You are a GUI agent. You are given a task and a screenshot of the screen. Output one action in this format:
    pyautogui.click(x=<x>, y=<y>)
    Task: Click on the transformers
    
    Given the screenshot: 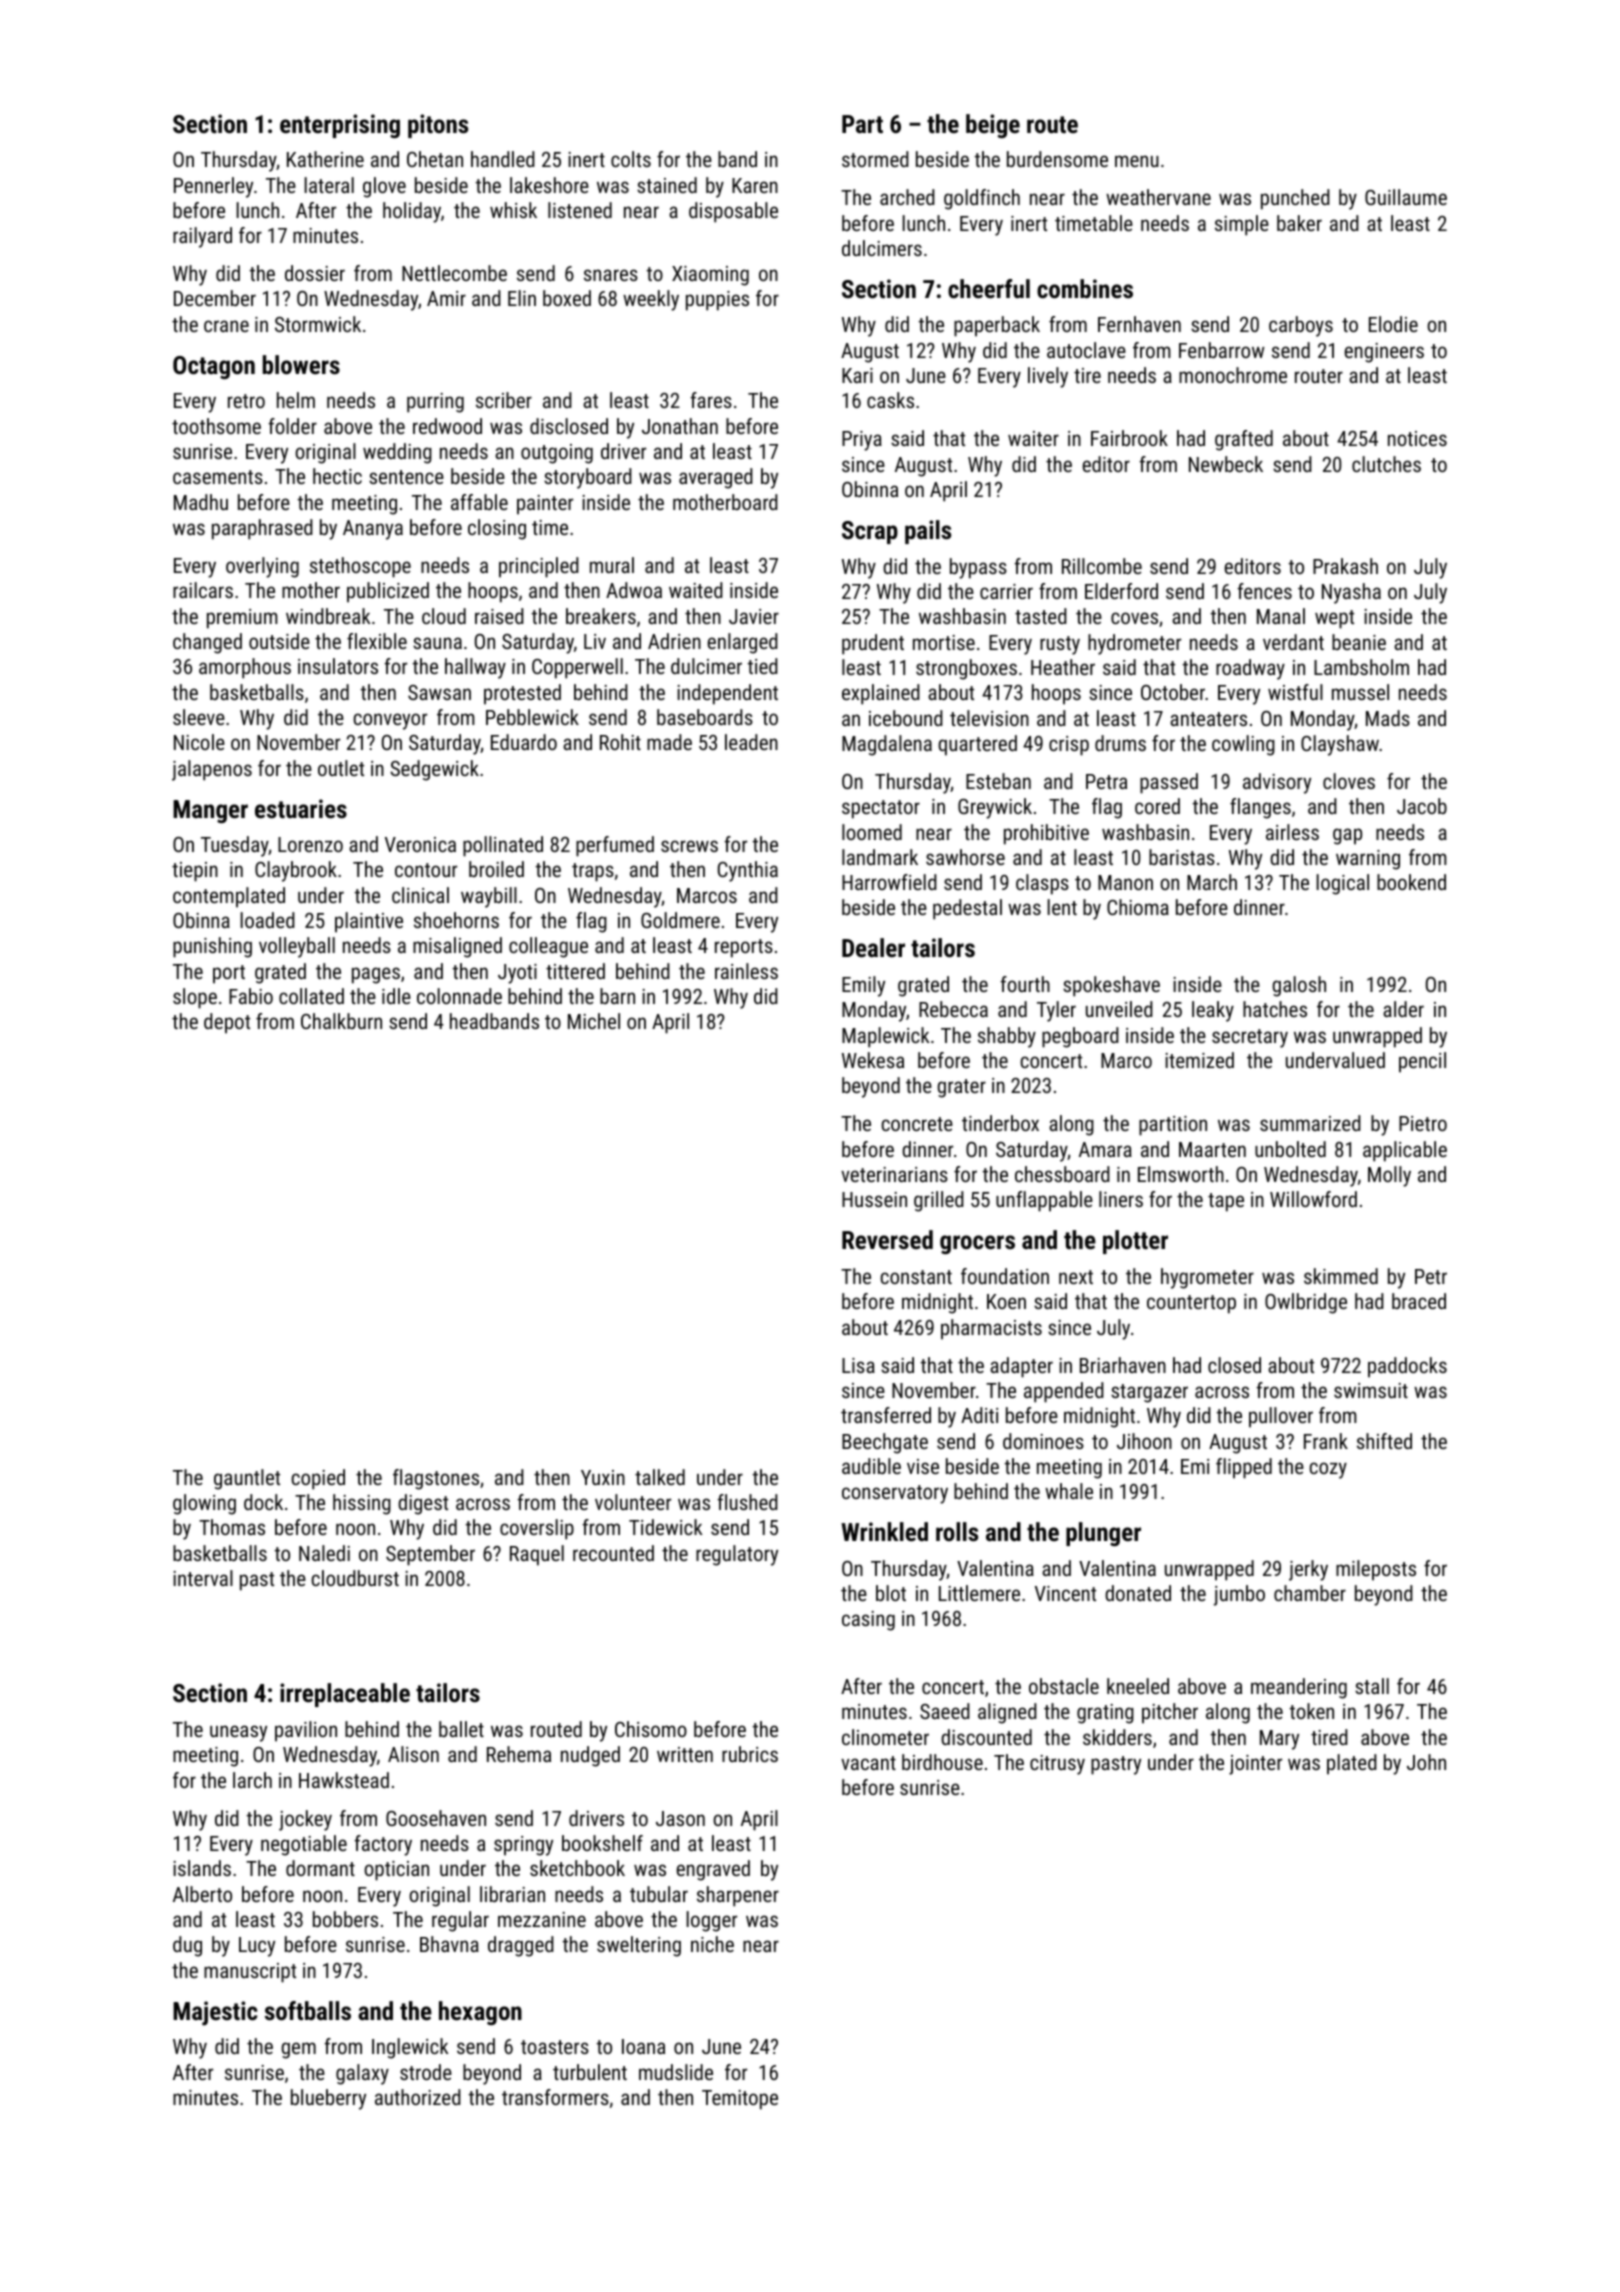 What is the action you would take?
    pyautogui.click(x=555, y=2097)
